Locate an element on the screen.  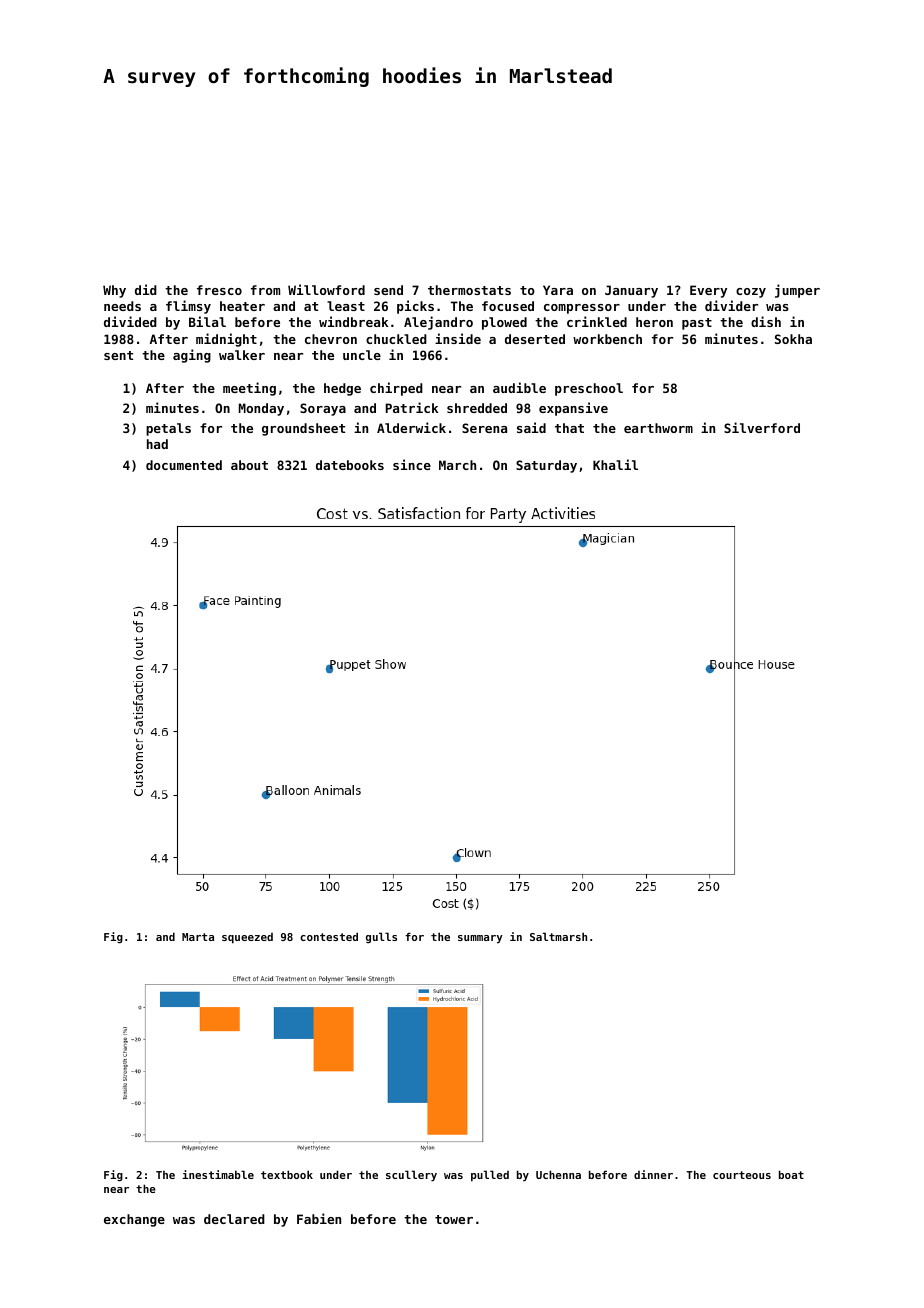
courteous is located at coordinates (742, 1175).
